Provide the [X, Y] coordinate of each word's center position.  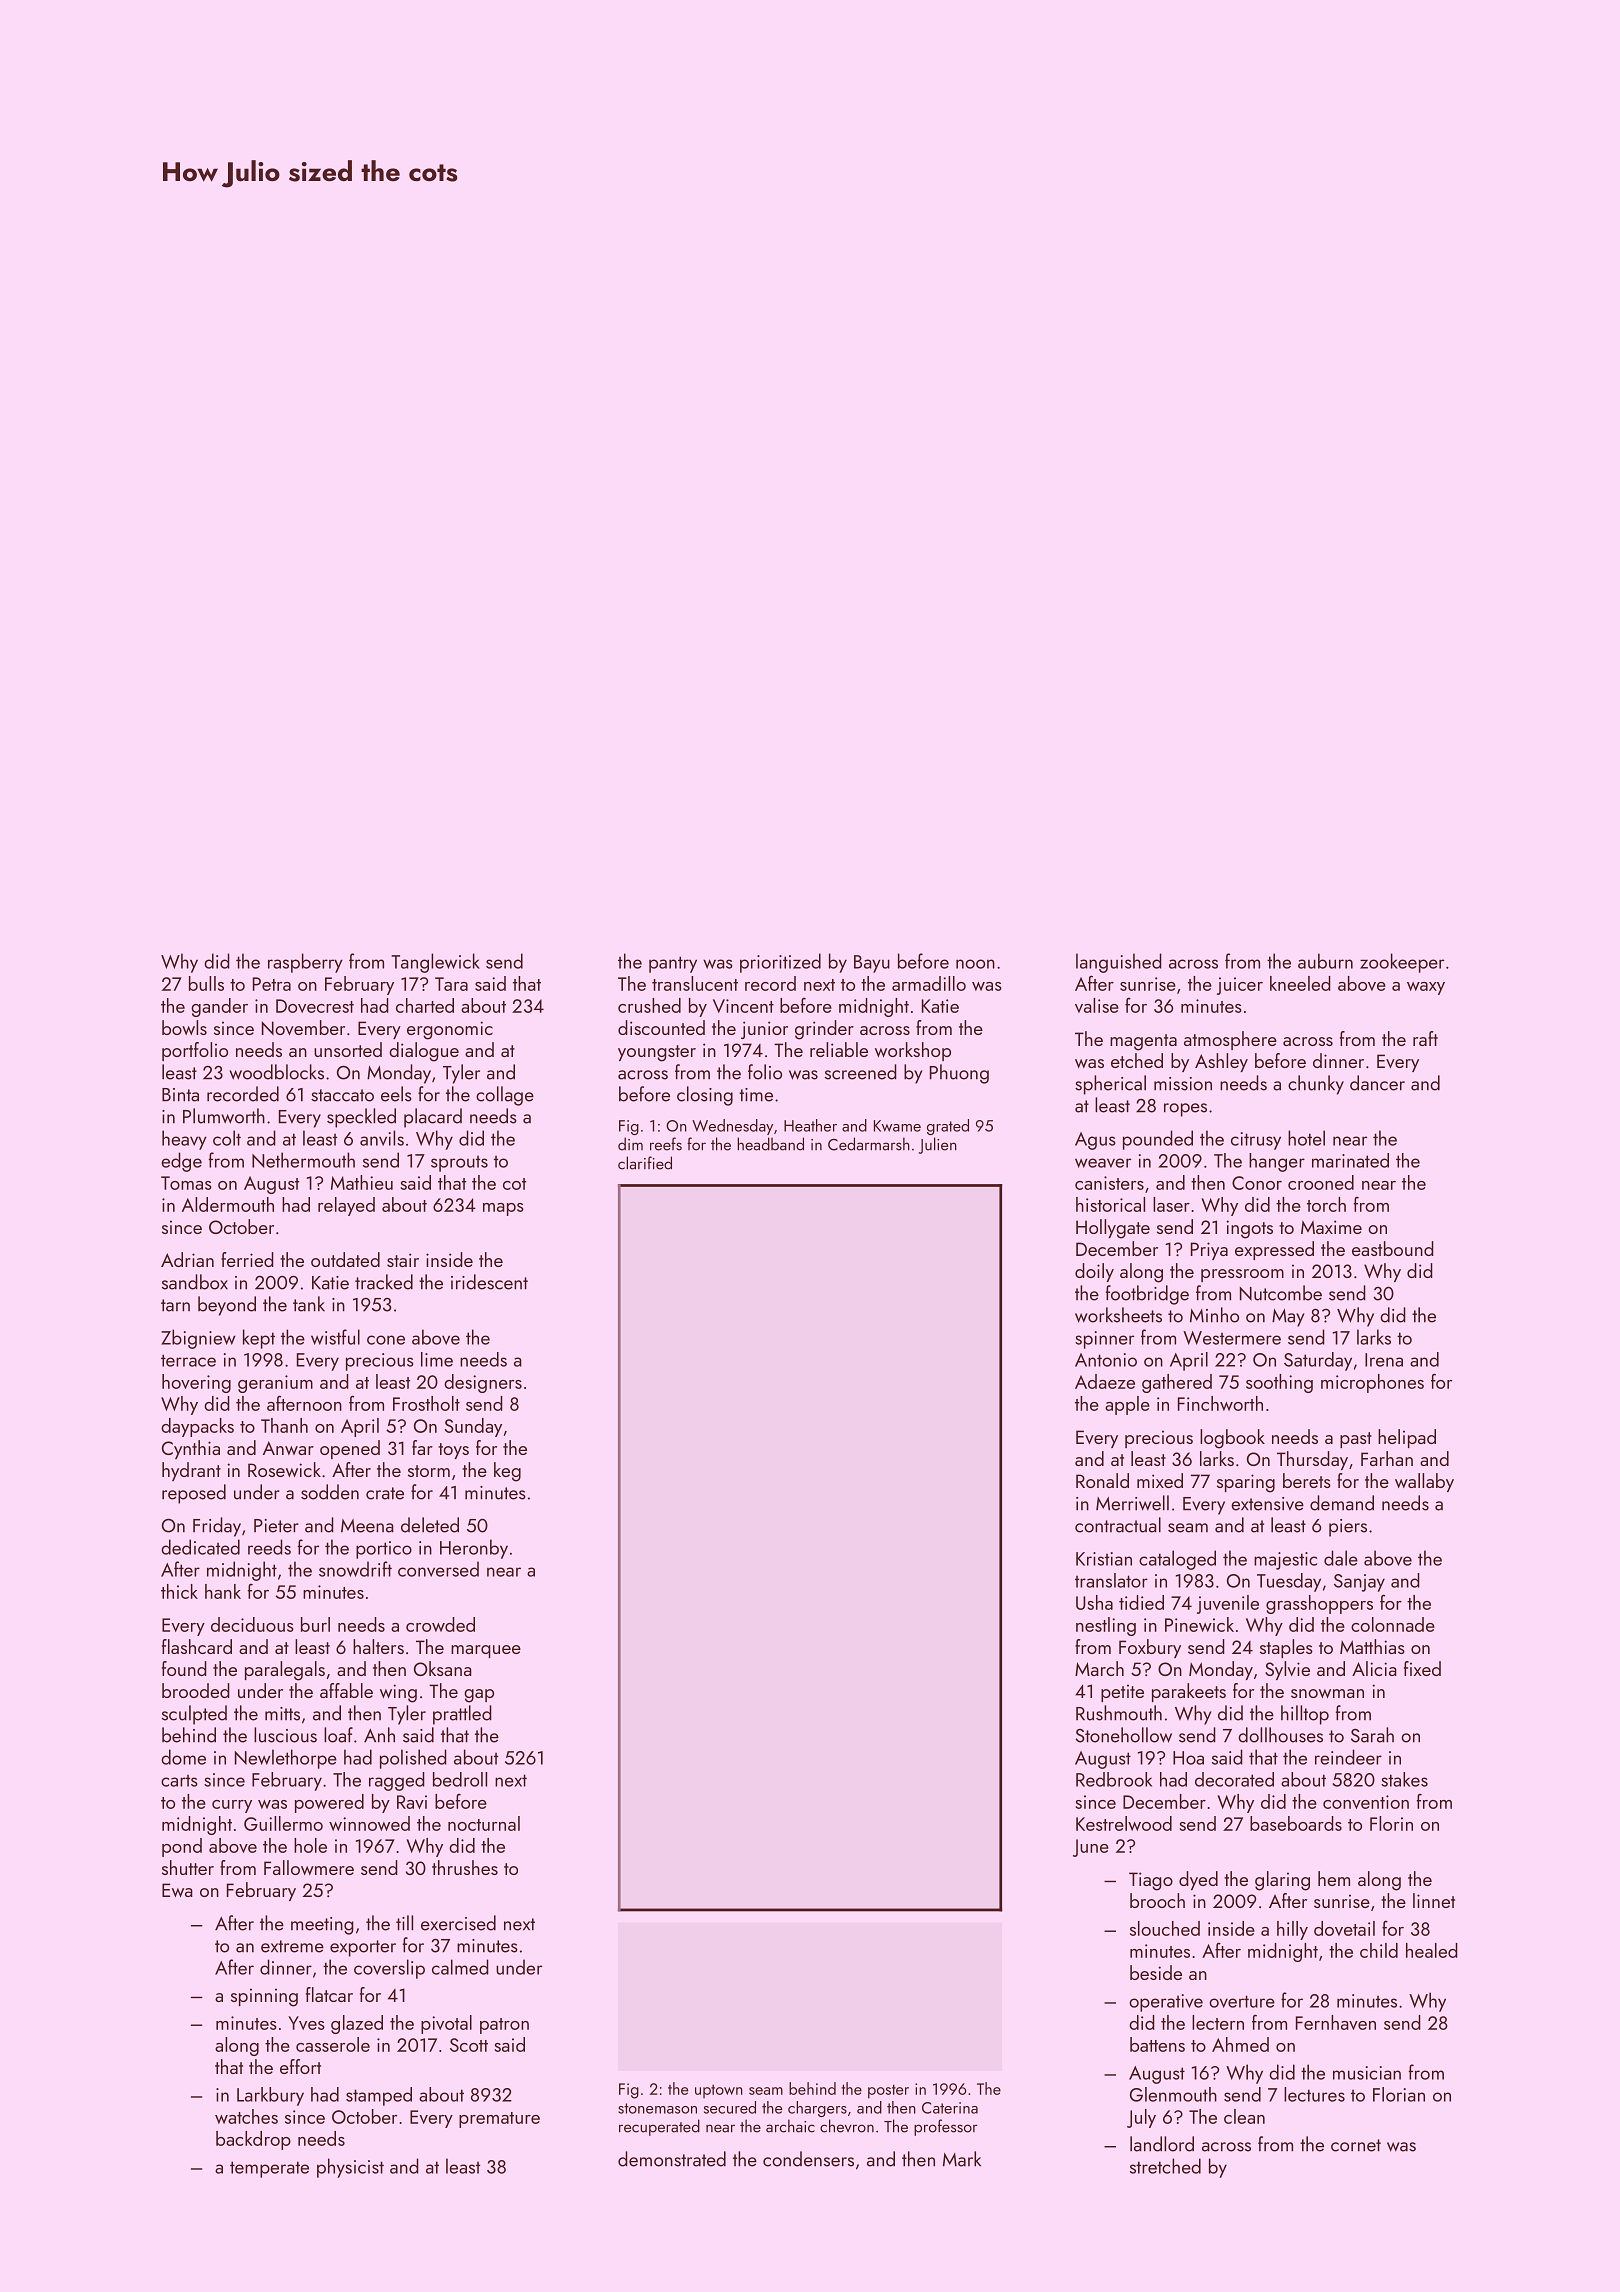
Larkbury [270, 2096]
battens [1157, 2044]
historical [1110, 1204]
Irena [1384, 1360]
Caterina [950, 2108]
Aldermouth [228, 1204]
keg [507, 1472]
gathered [1177, 1383]
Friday [217, 1527]
